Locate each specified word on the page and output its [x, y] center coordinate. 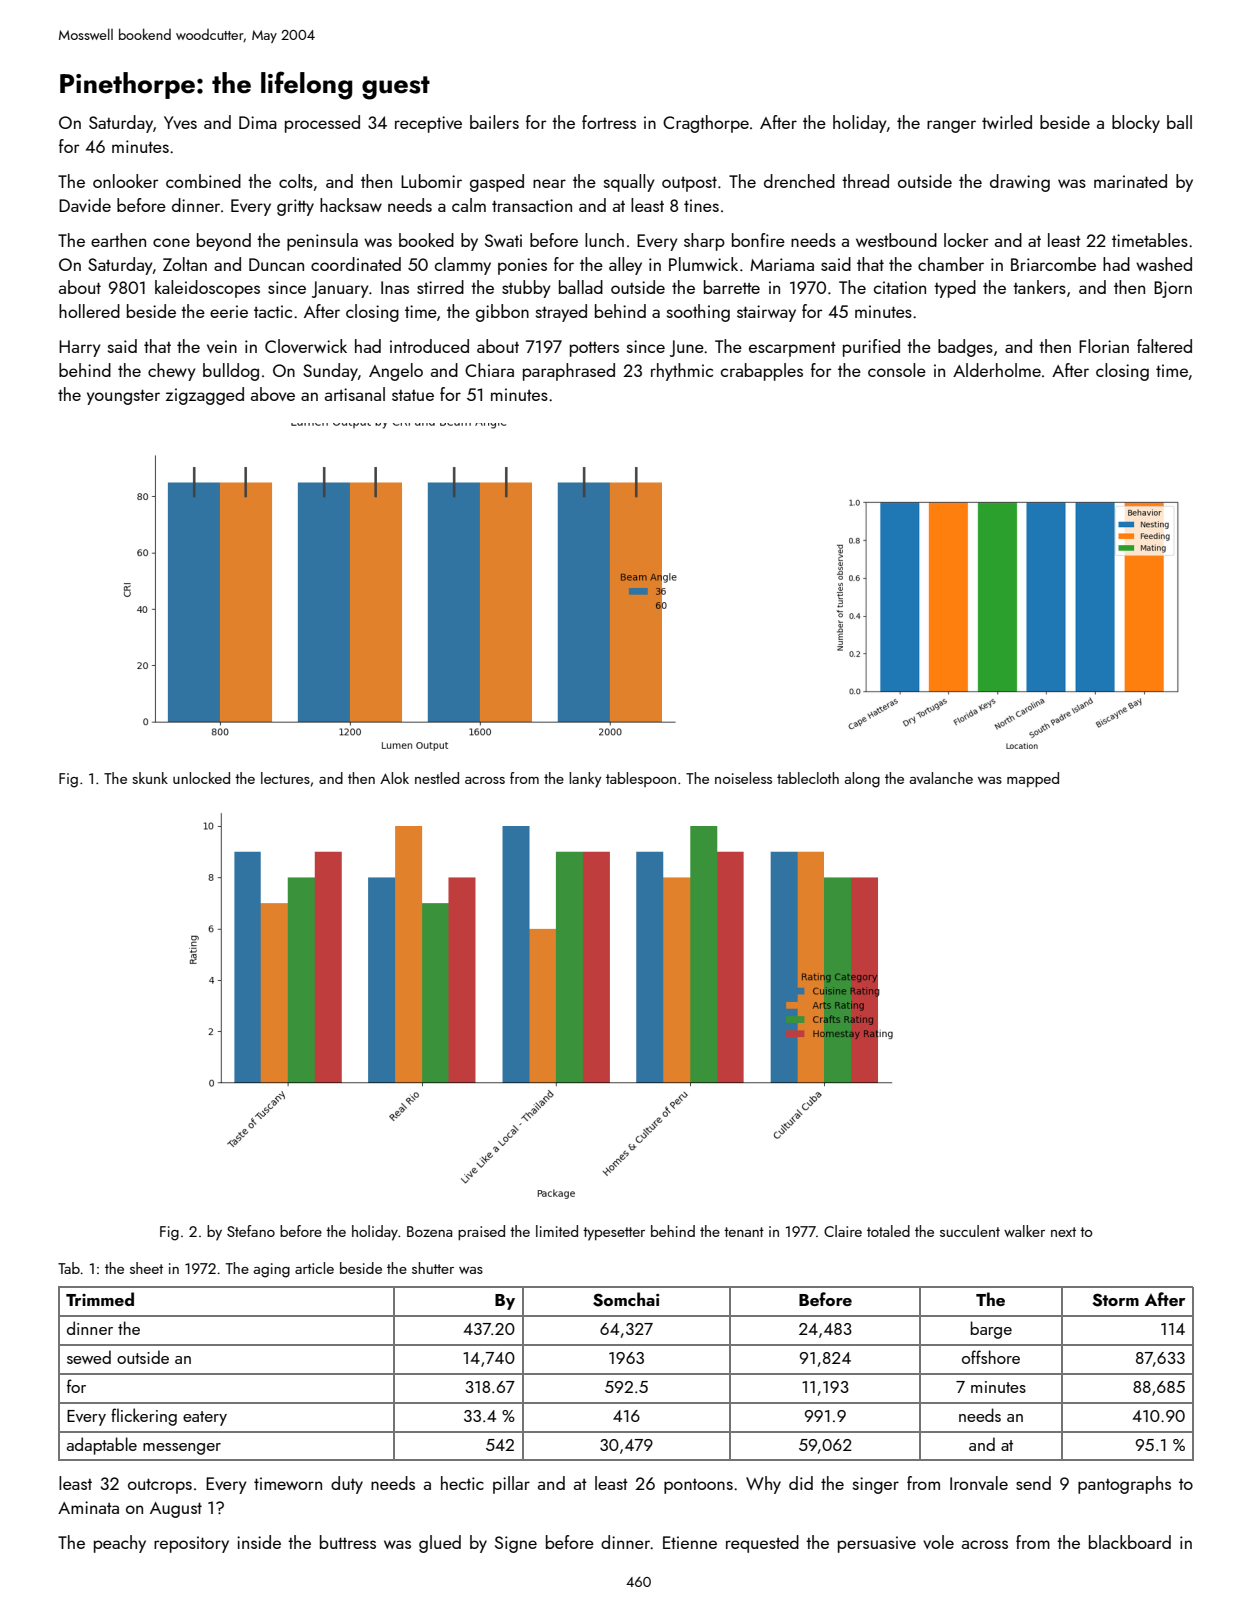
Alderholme [997, 370]
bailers [494, 122]
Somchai [626, 1299]
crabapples [762, 372]
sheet [146, 1268]
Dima [258, 122]
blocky [1136, 124]
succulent [970, 1231]
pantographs [1124, 1485]
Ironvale [979, 1483]
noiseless [743, 778]
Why [763, 1485]
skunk [150, 778]
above [273, 394]
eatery [205, 1418]
